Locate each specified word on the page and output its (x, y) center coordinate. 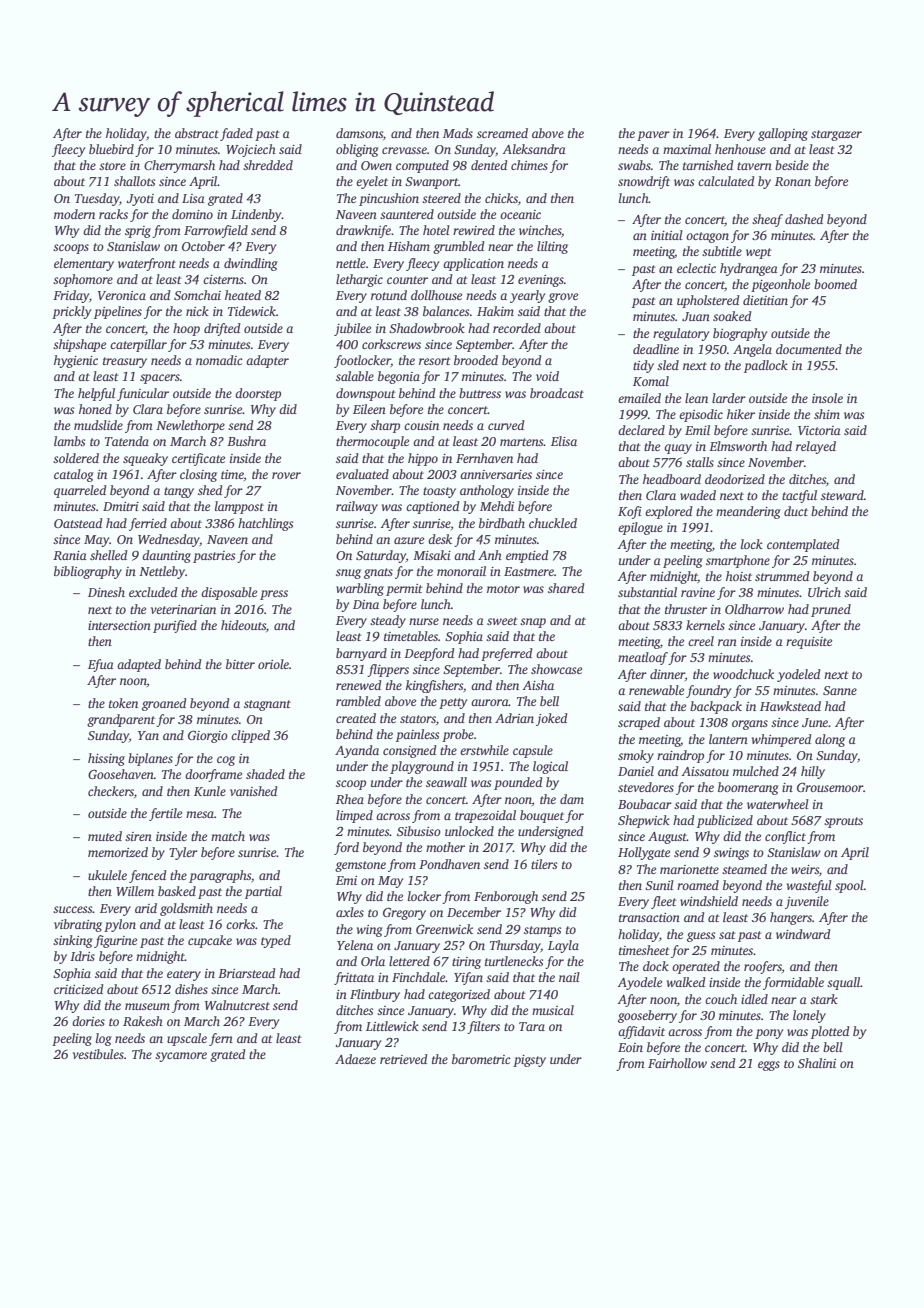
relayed (816, 447)
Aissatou (705, 771)
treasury (125, 362)
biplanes (150, 759)
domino (192, 214)
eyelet (372, 182)
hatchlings (265, 524)
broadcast (557, 393)
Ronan (793, 181)
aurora (490, 702)
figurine (115, 941)
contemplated (803, 545)
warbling (360, 589)
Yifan (468, 978)
